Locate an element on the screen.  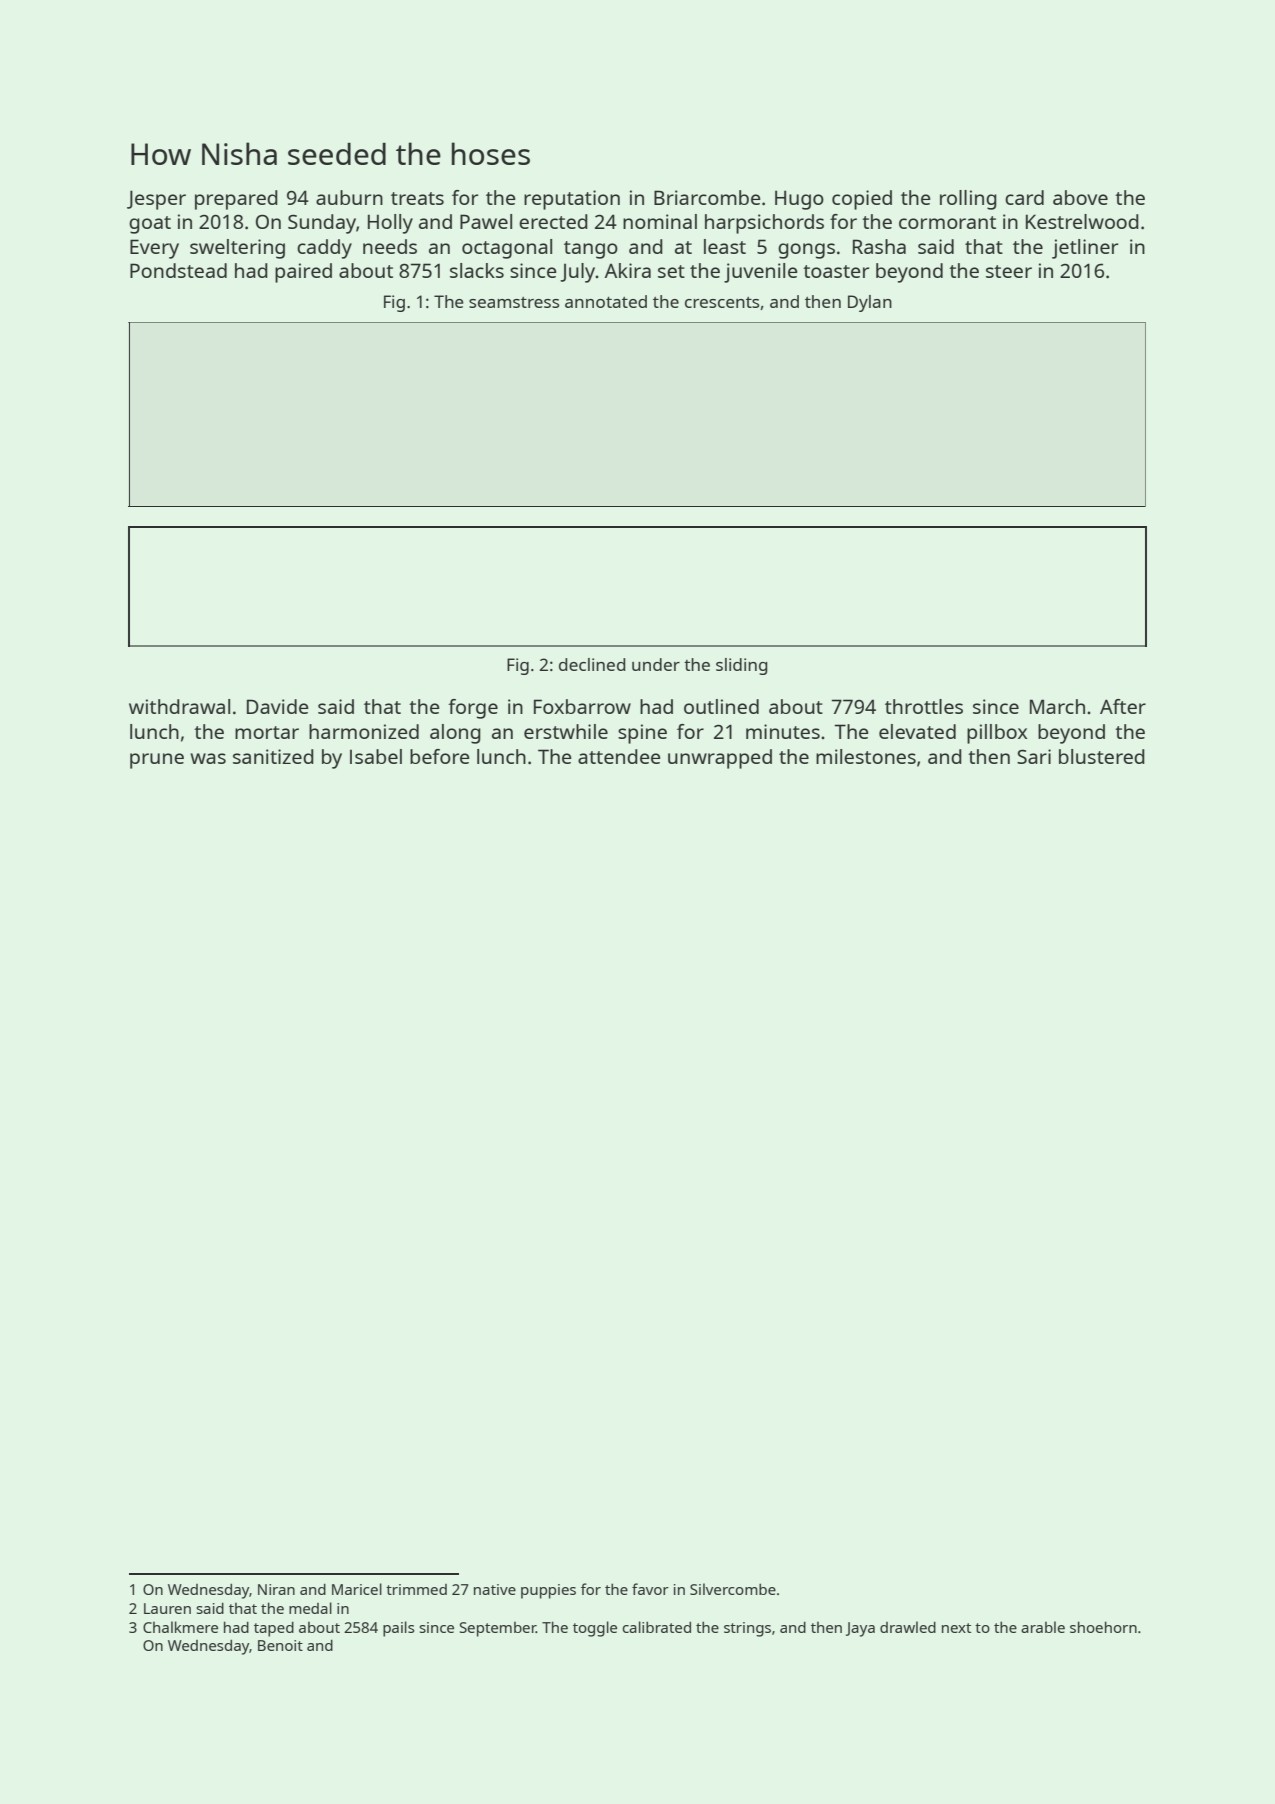
After is located at coordinates (1123, 706).
